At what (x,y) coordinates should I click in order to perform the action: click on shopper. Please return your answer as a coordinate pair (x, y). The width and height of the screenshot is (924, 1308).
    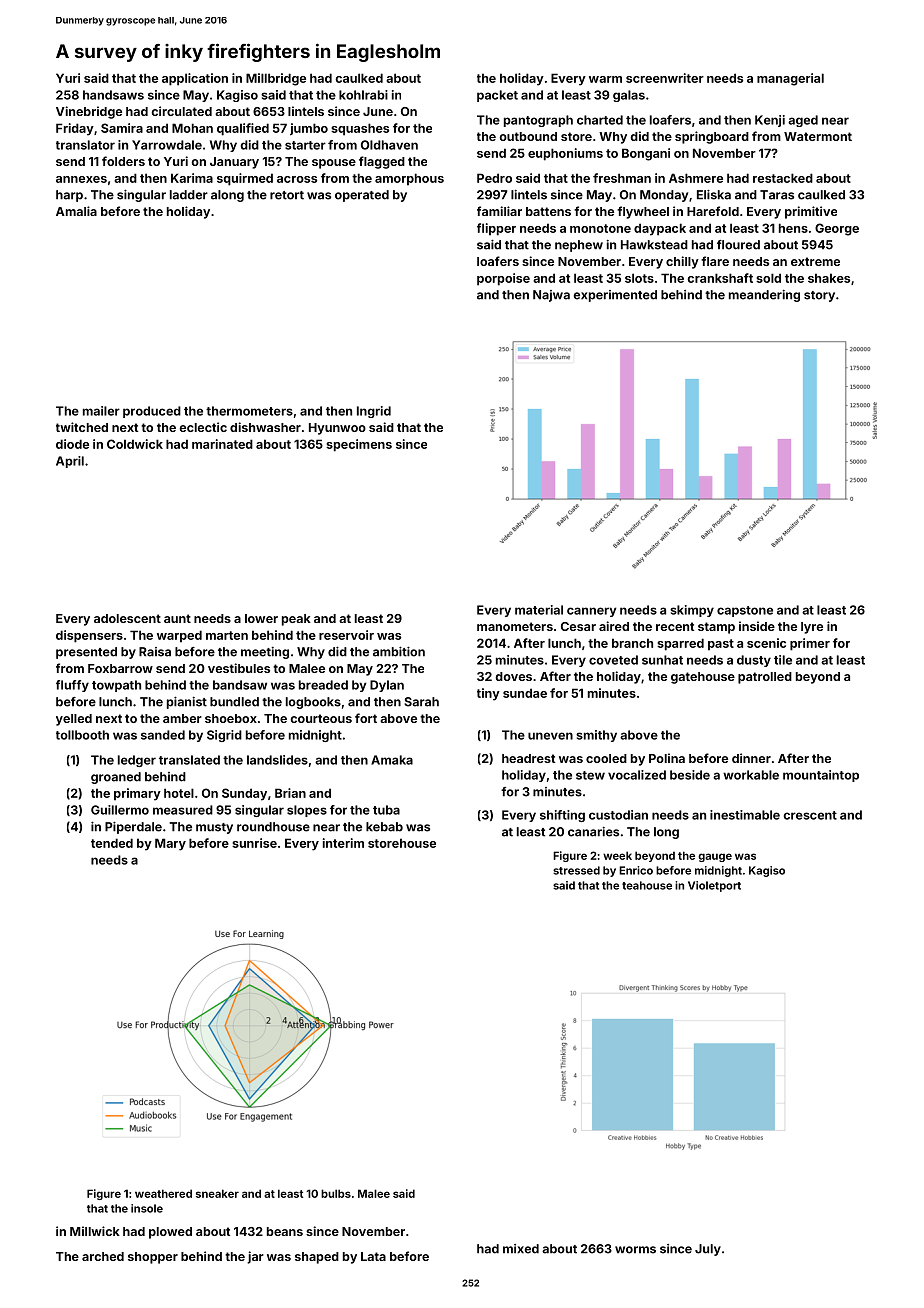
    Looking at the image, I should click on (153, 1258).
